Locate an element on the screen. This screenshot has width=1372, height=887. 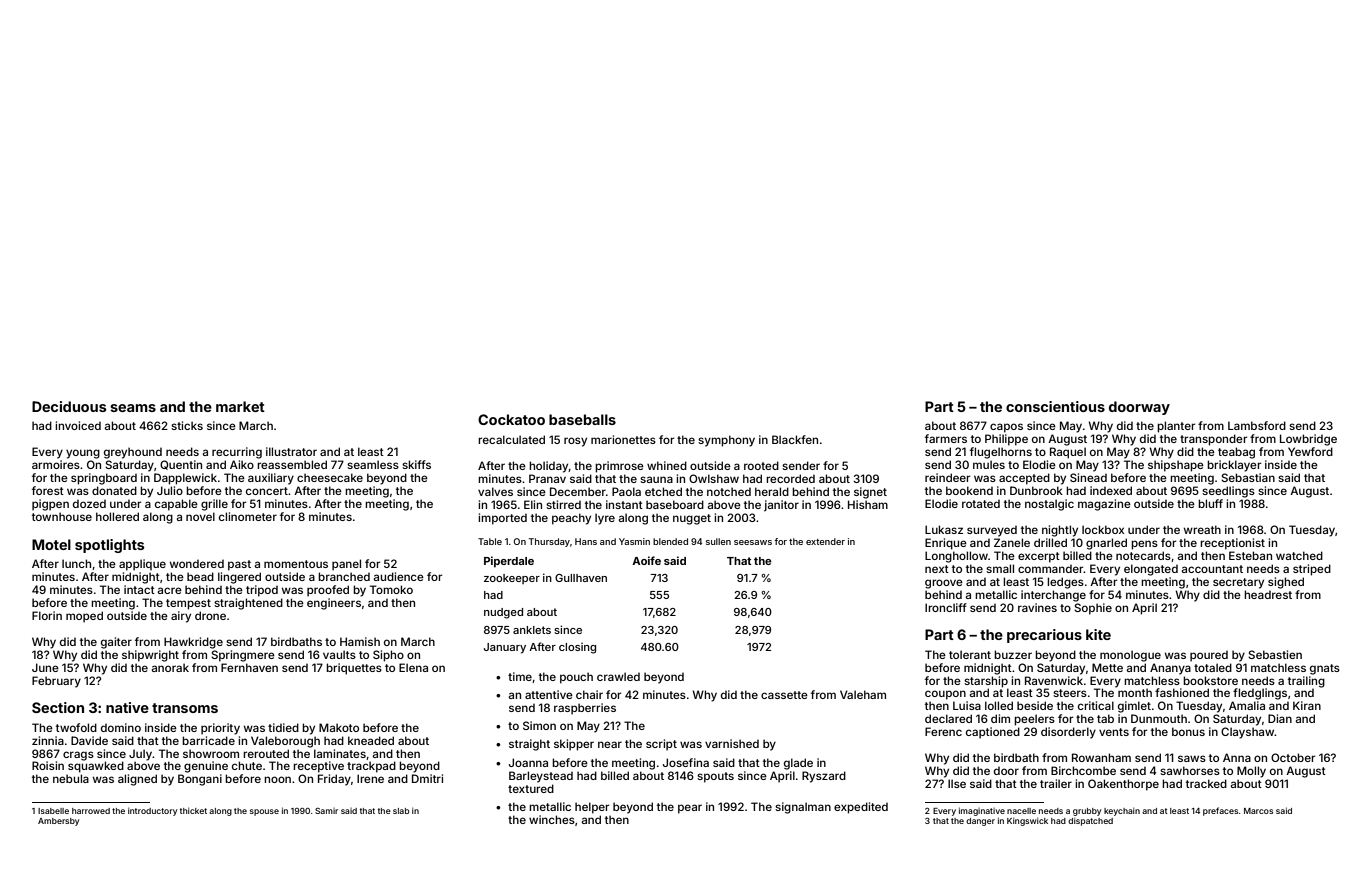
Ironcliff is located at coordinates (946, 607).
